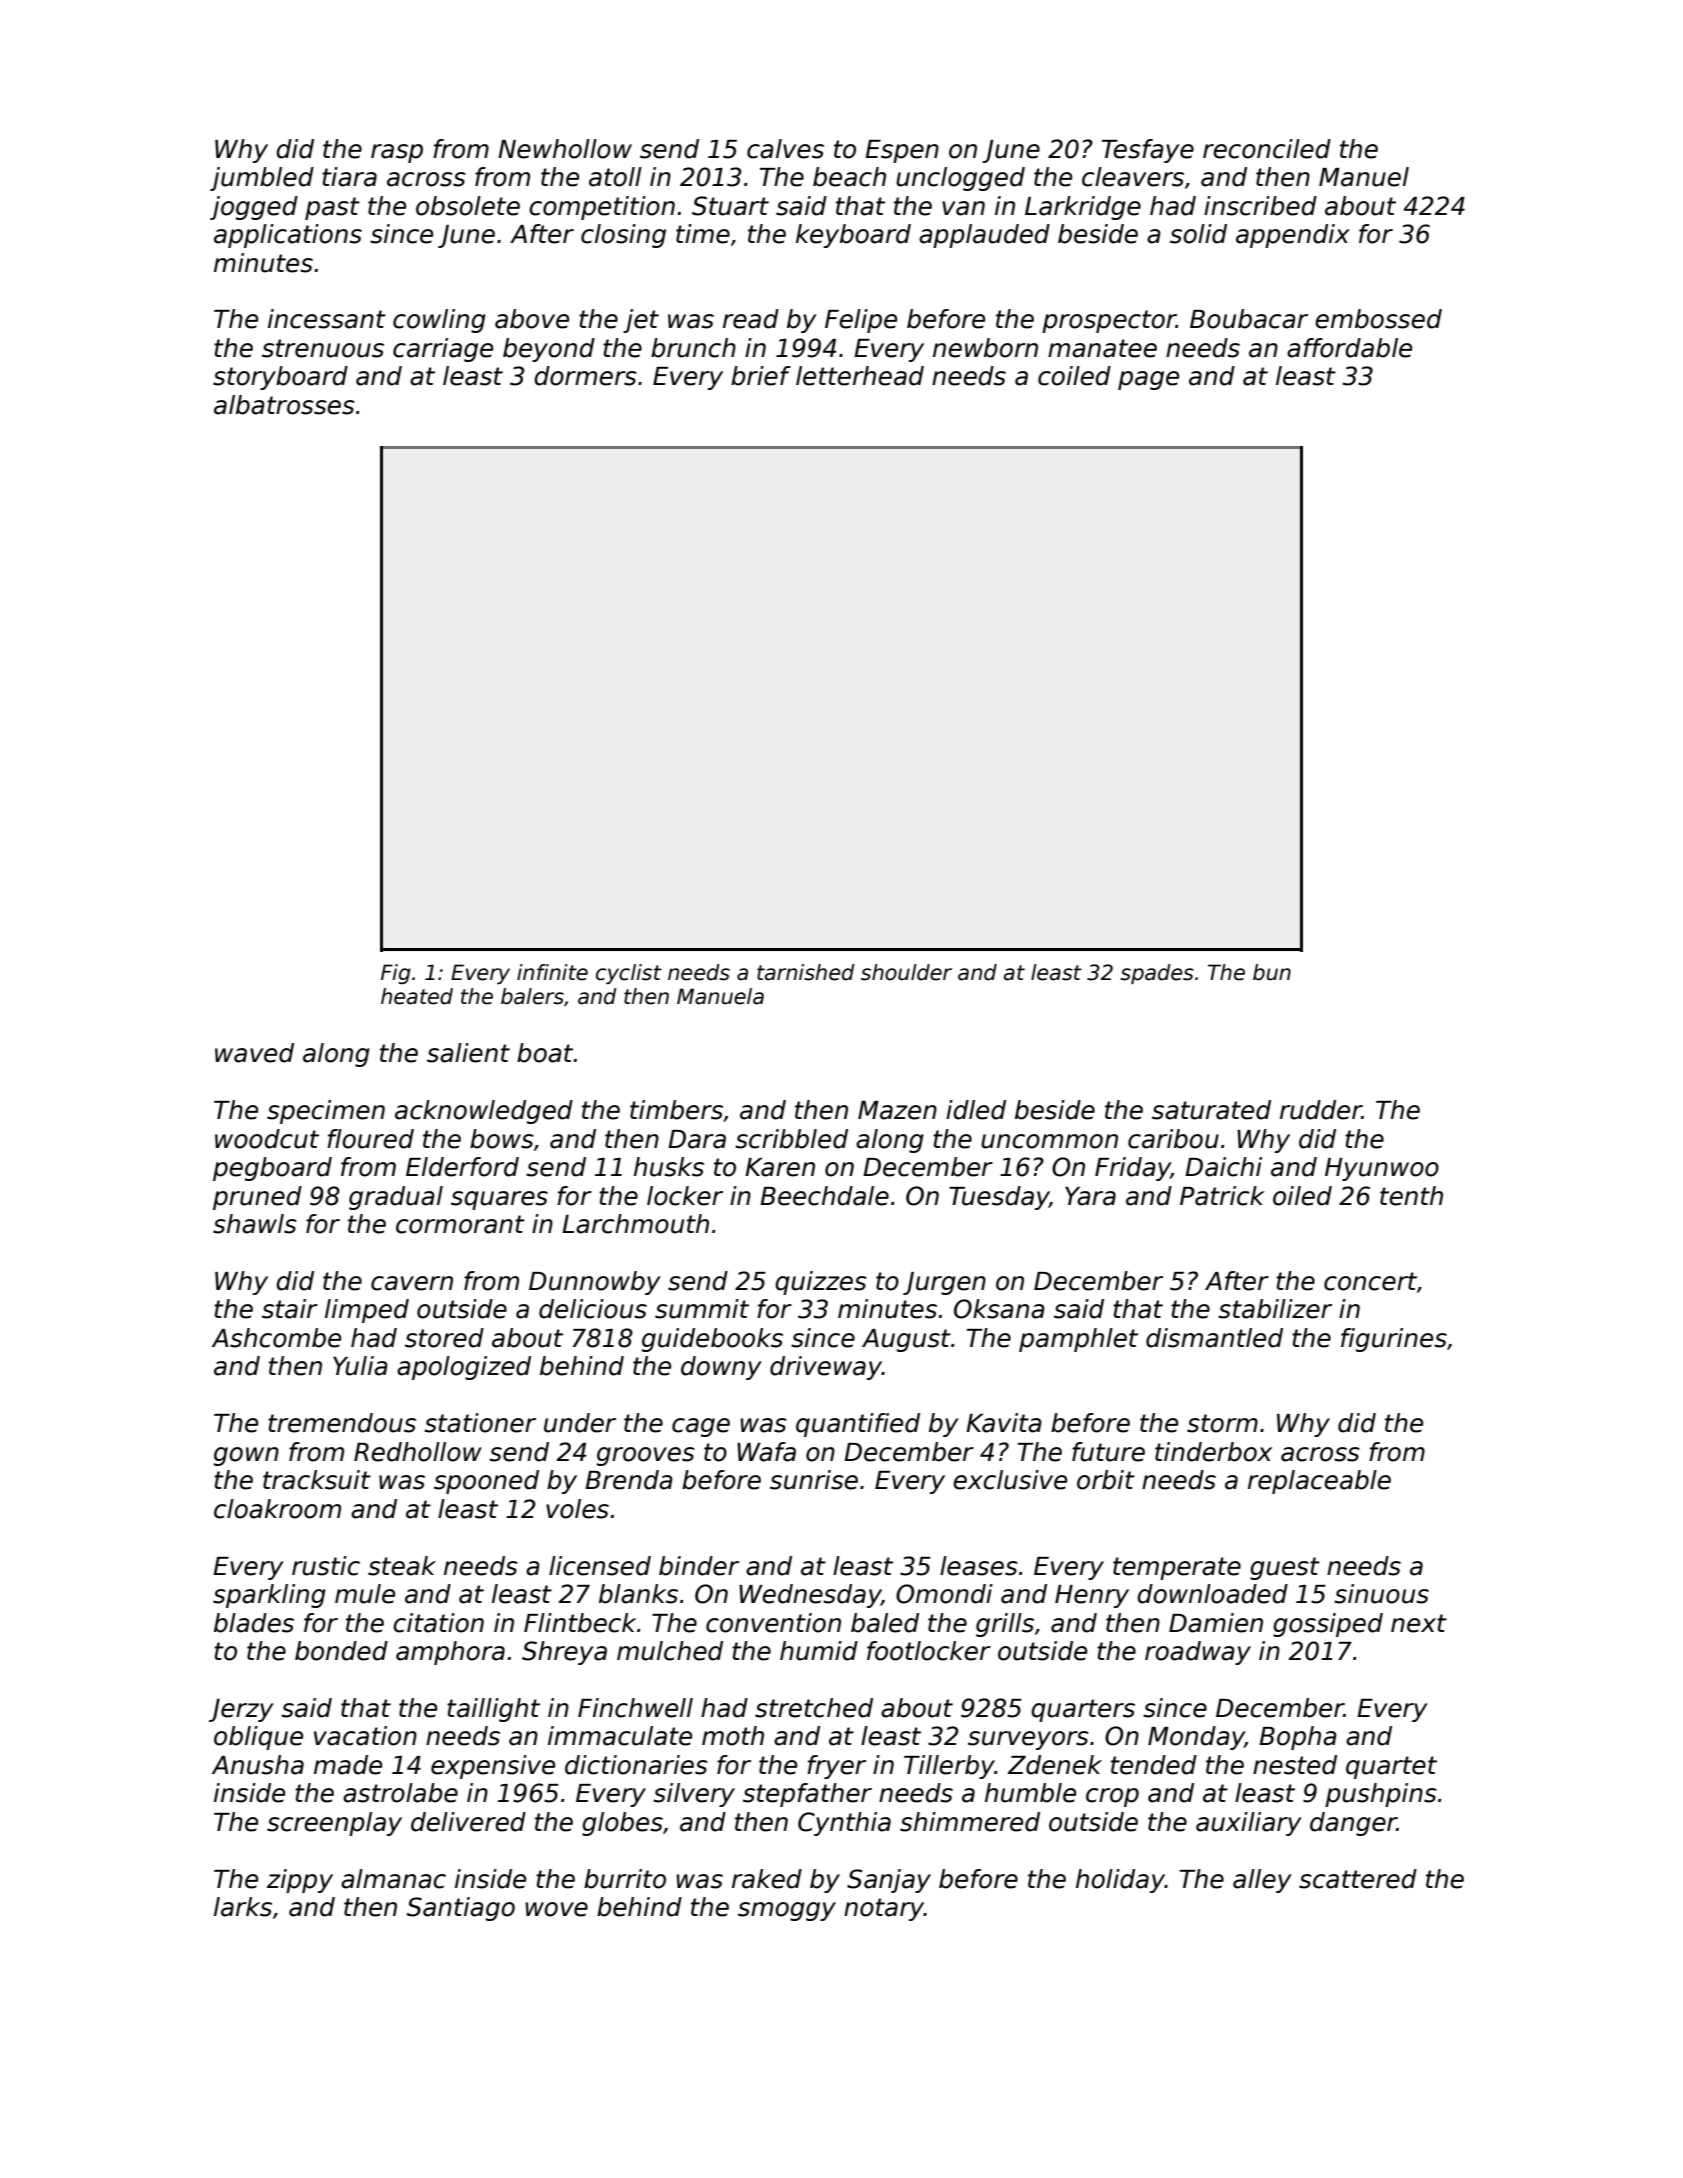 The image size is (1683, 2178). Describe the element at coordinates (1157, 974) in the page. I see `spades` at that location.
